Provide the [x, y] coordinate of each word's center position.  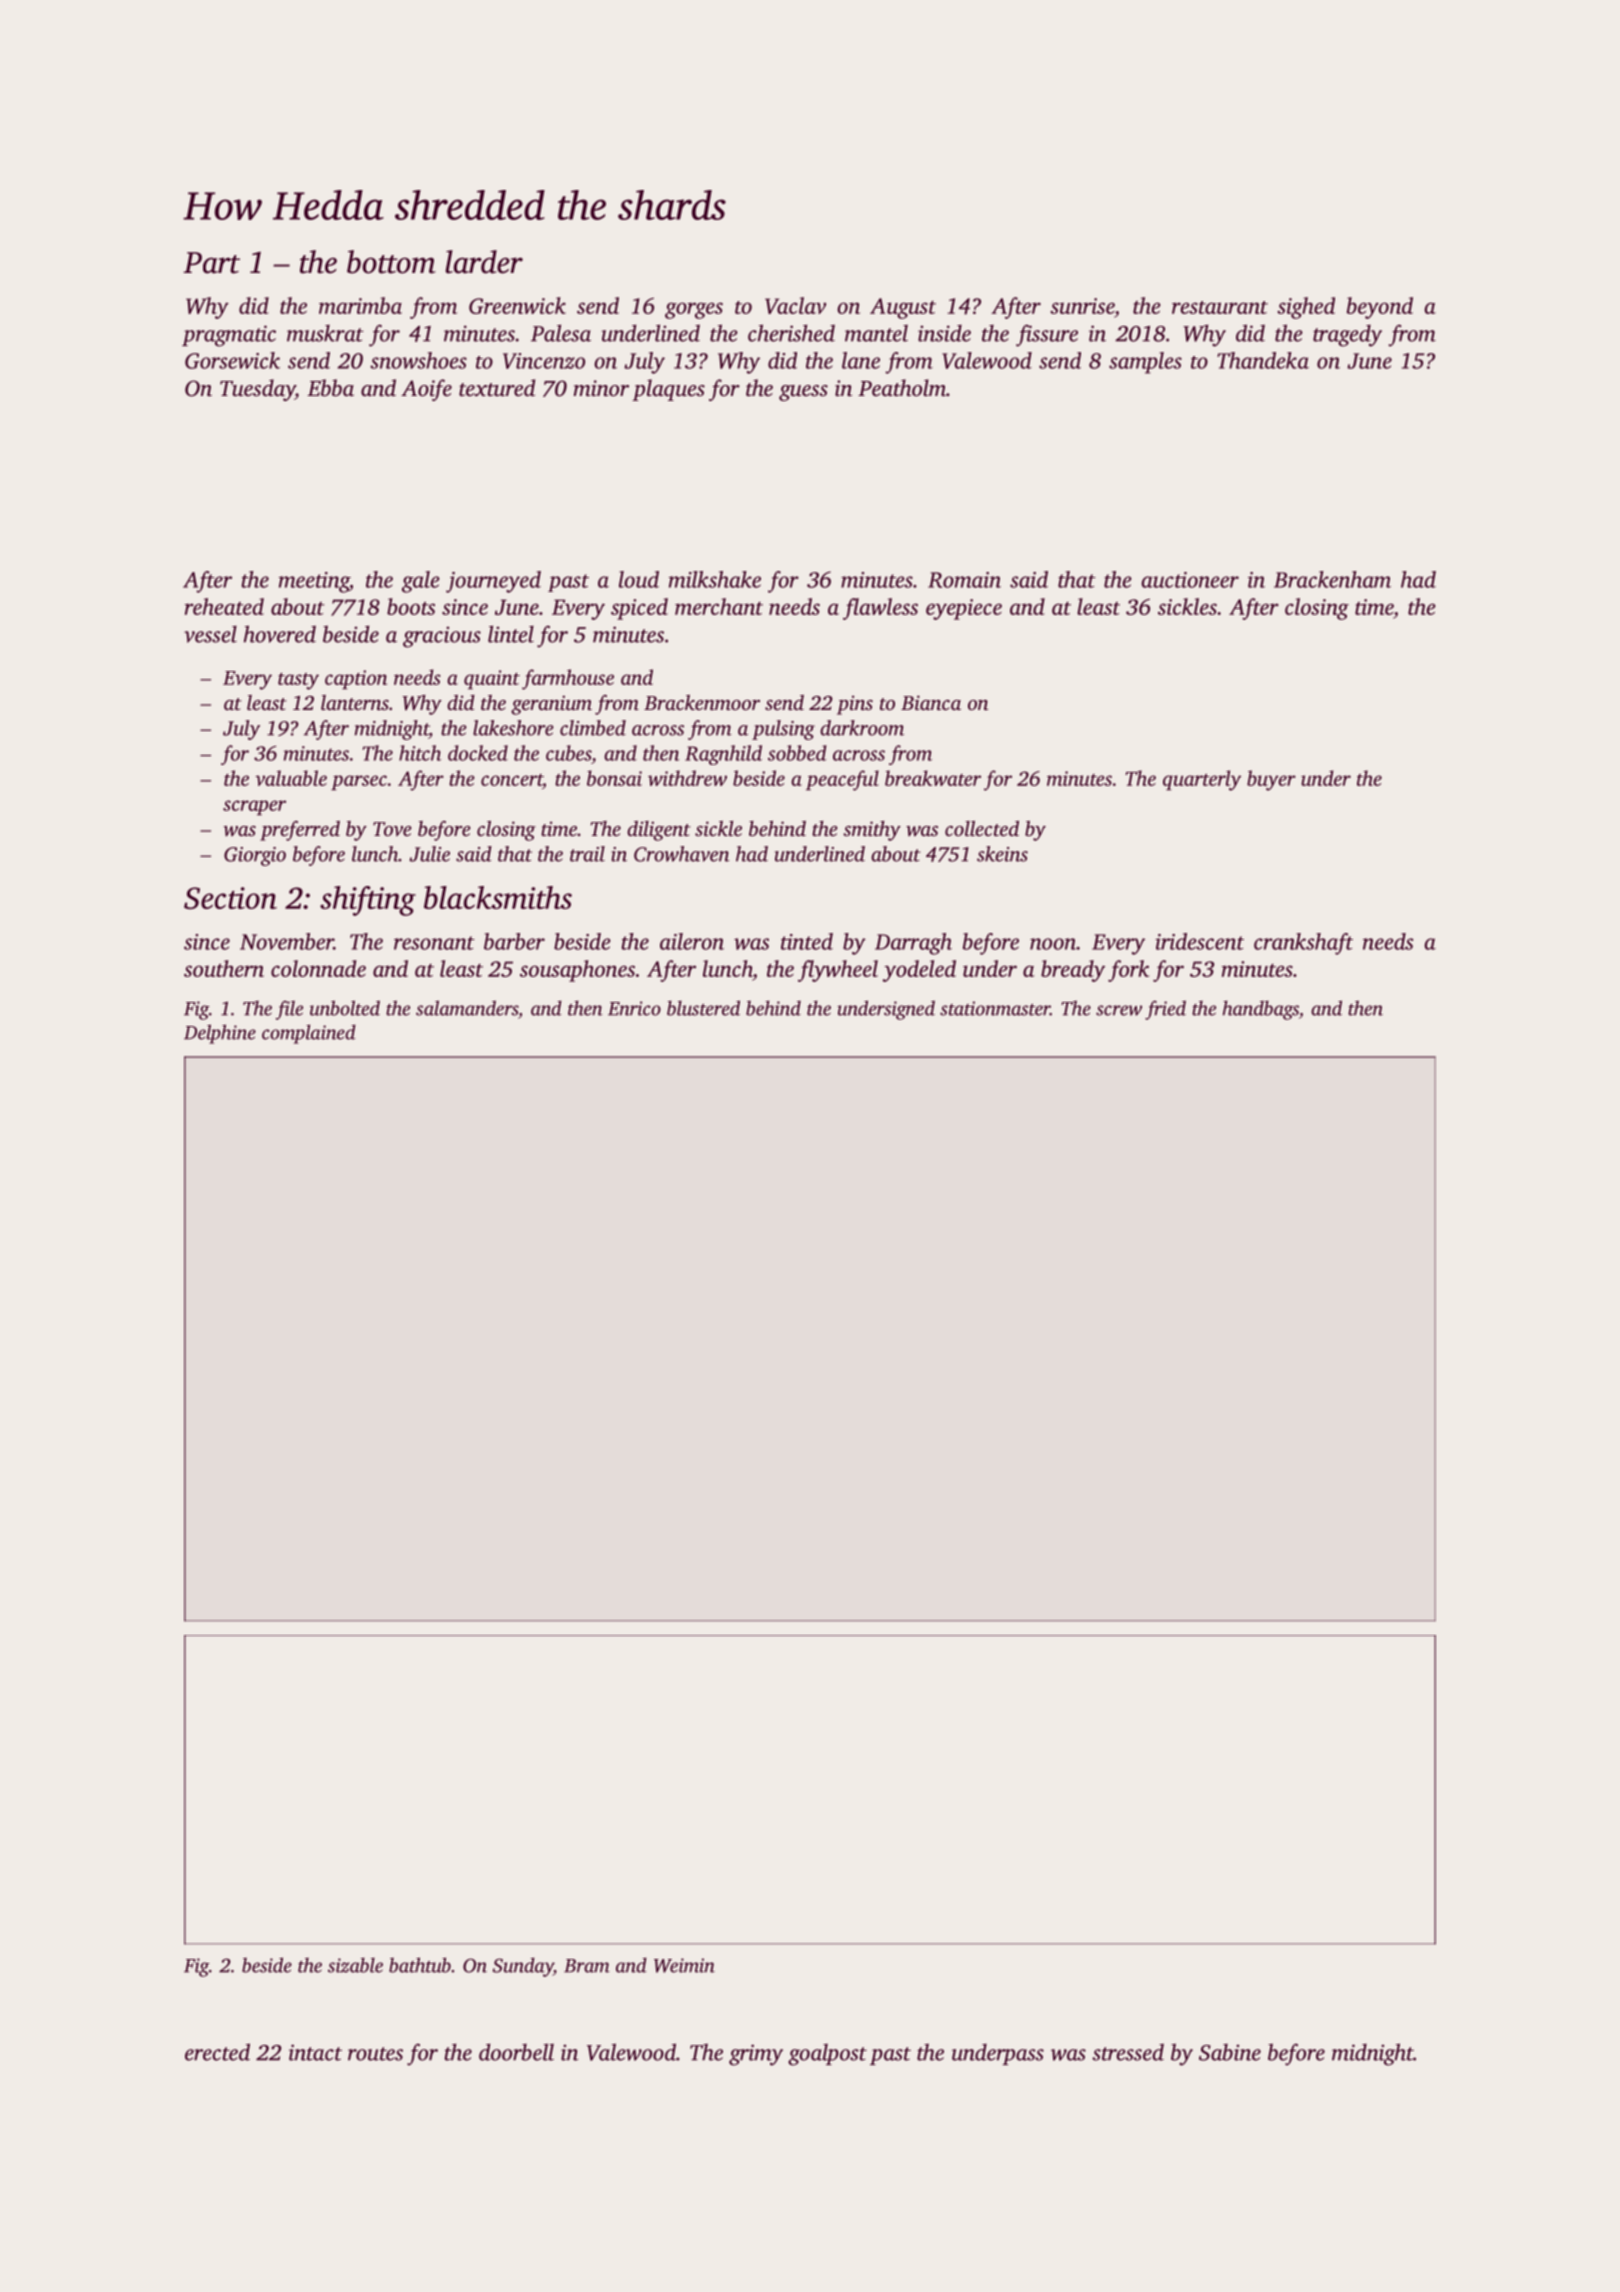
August [903, 308]
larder [484, 262]
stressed [1128, 2052]
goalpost [827, 2055]
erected [217, 2052]
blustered [703, 1008]
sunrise [1082, 306]
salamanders [467, 1008]
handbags [1261, 1010]
